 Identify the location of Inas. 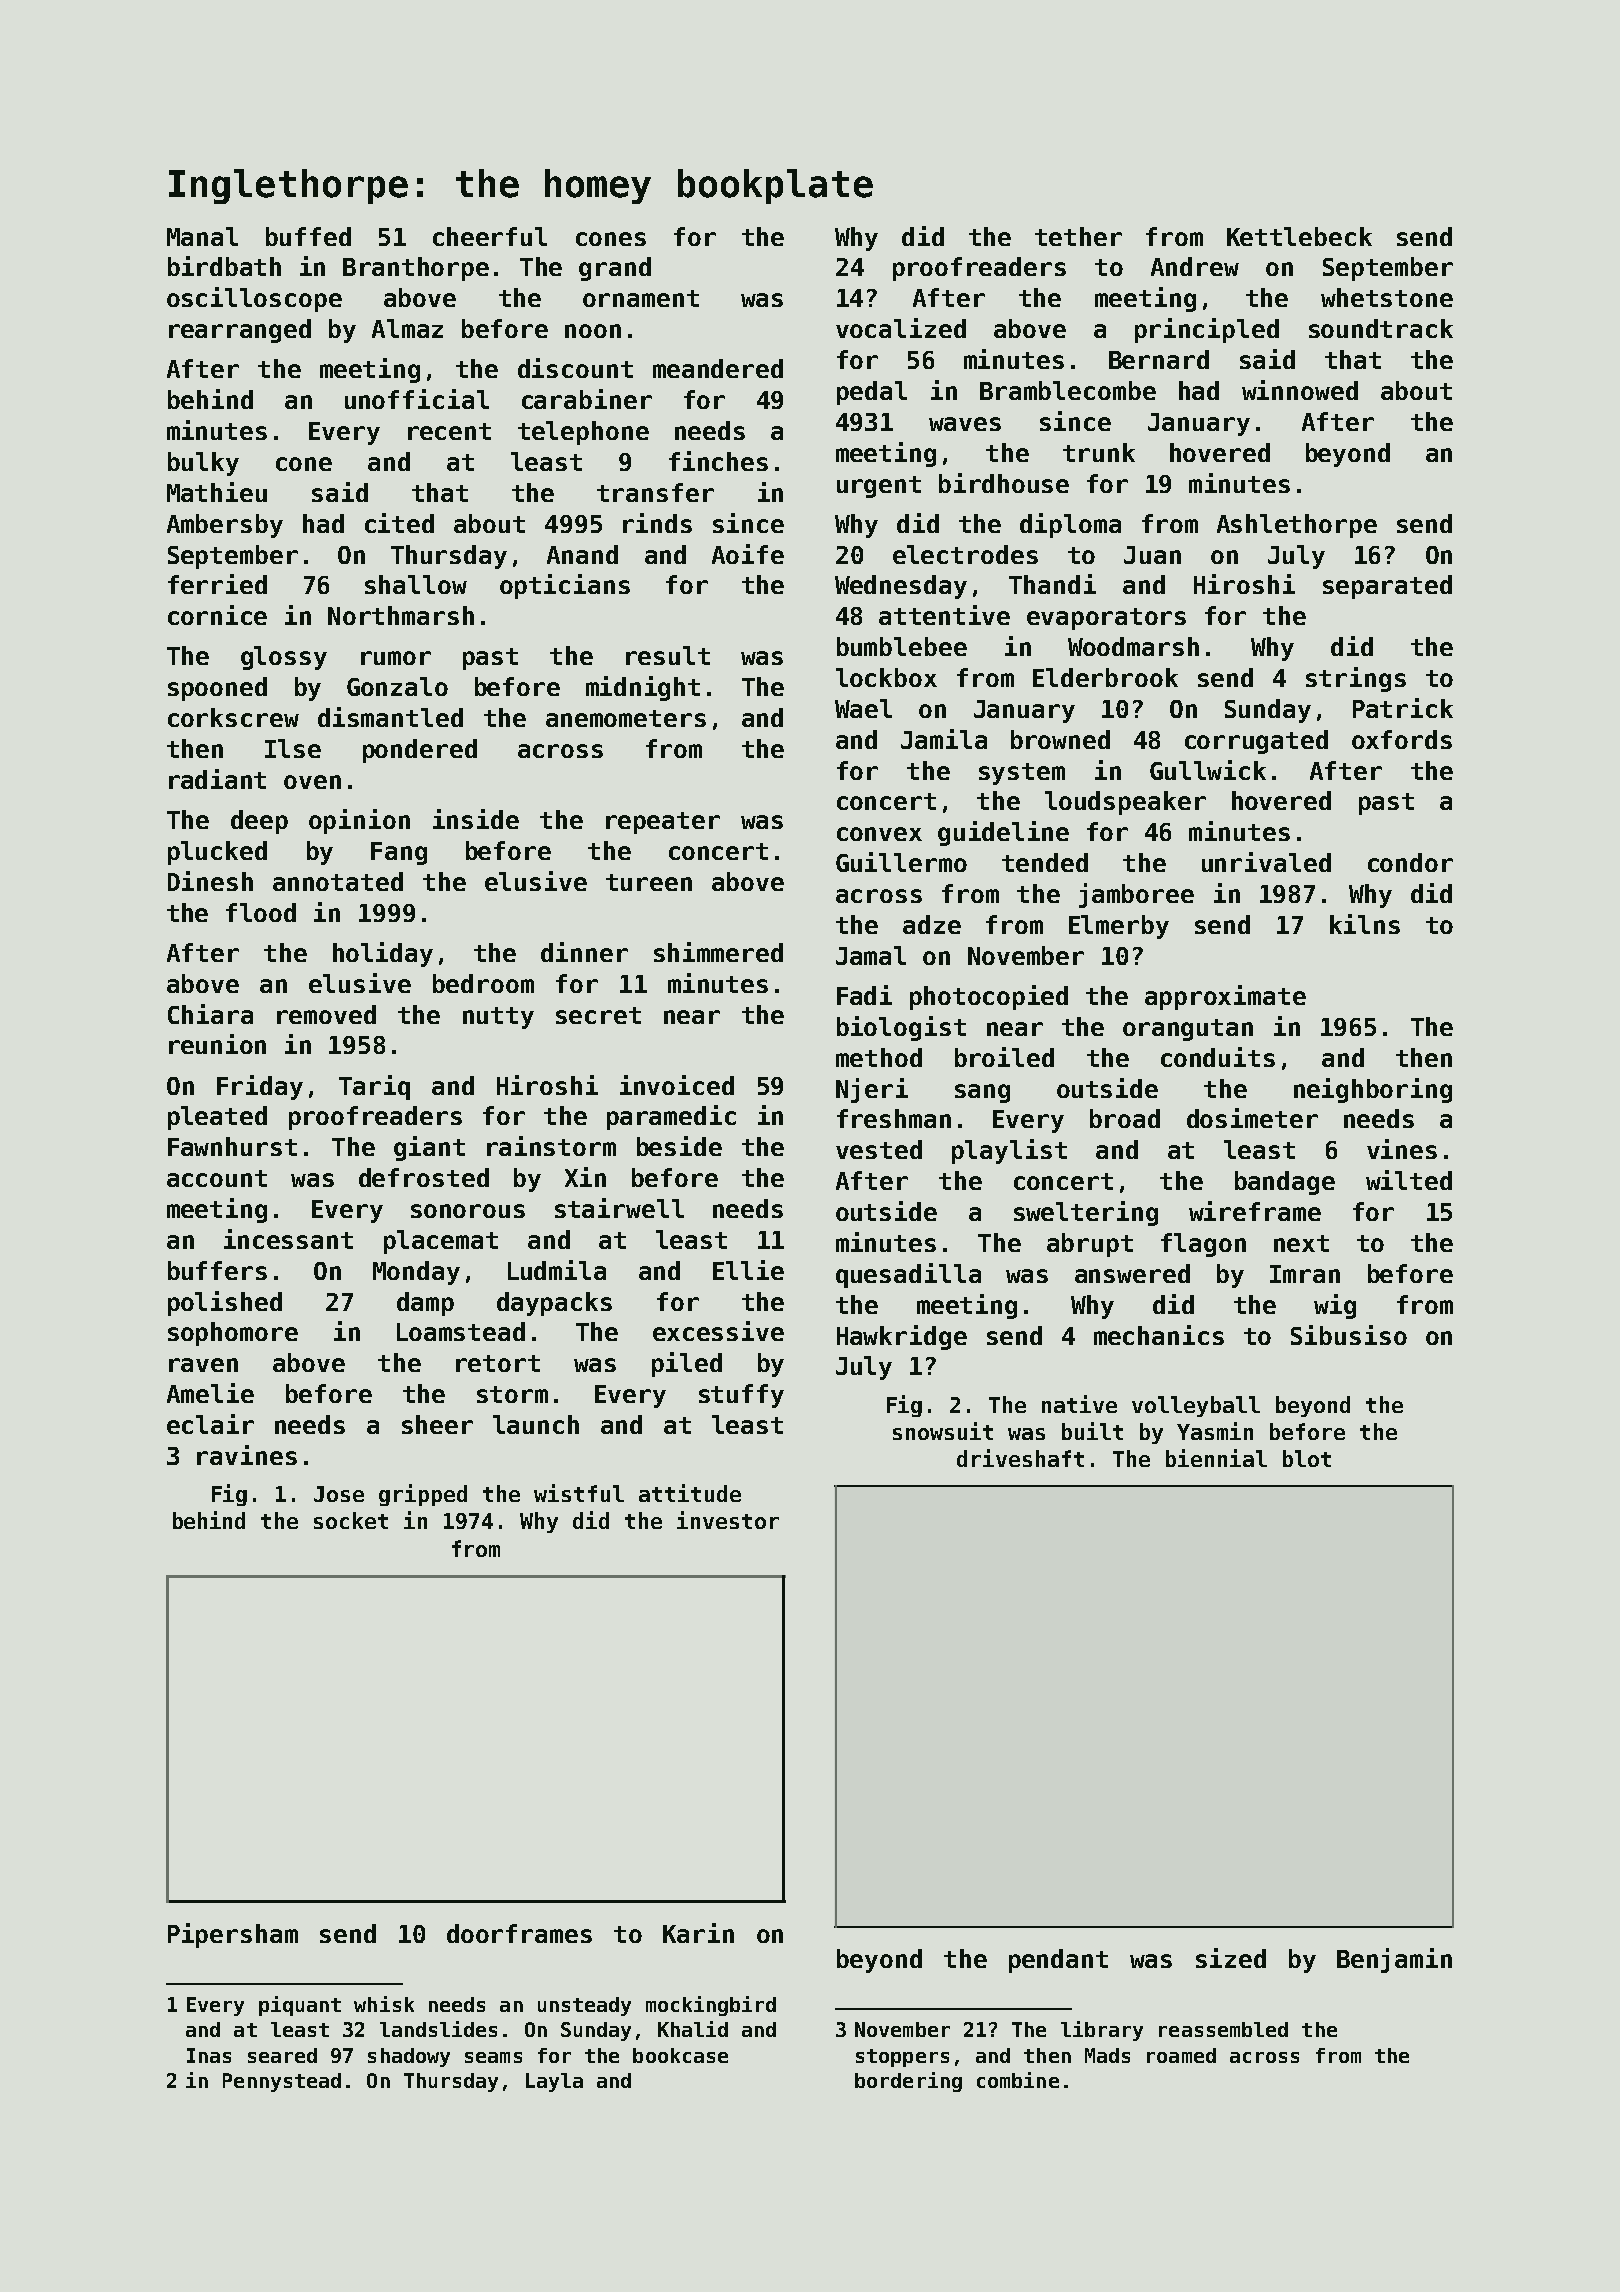
(209, 2055).
